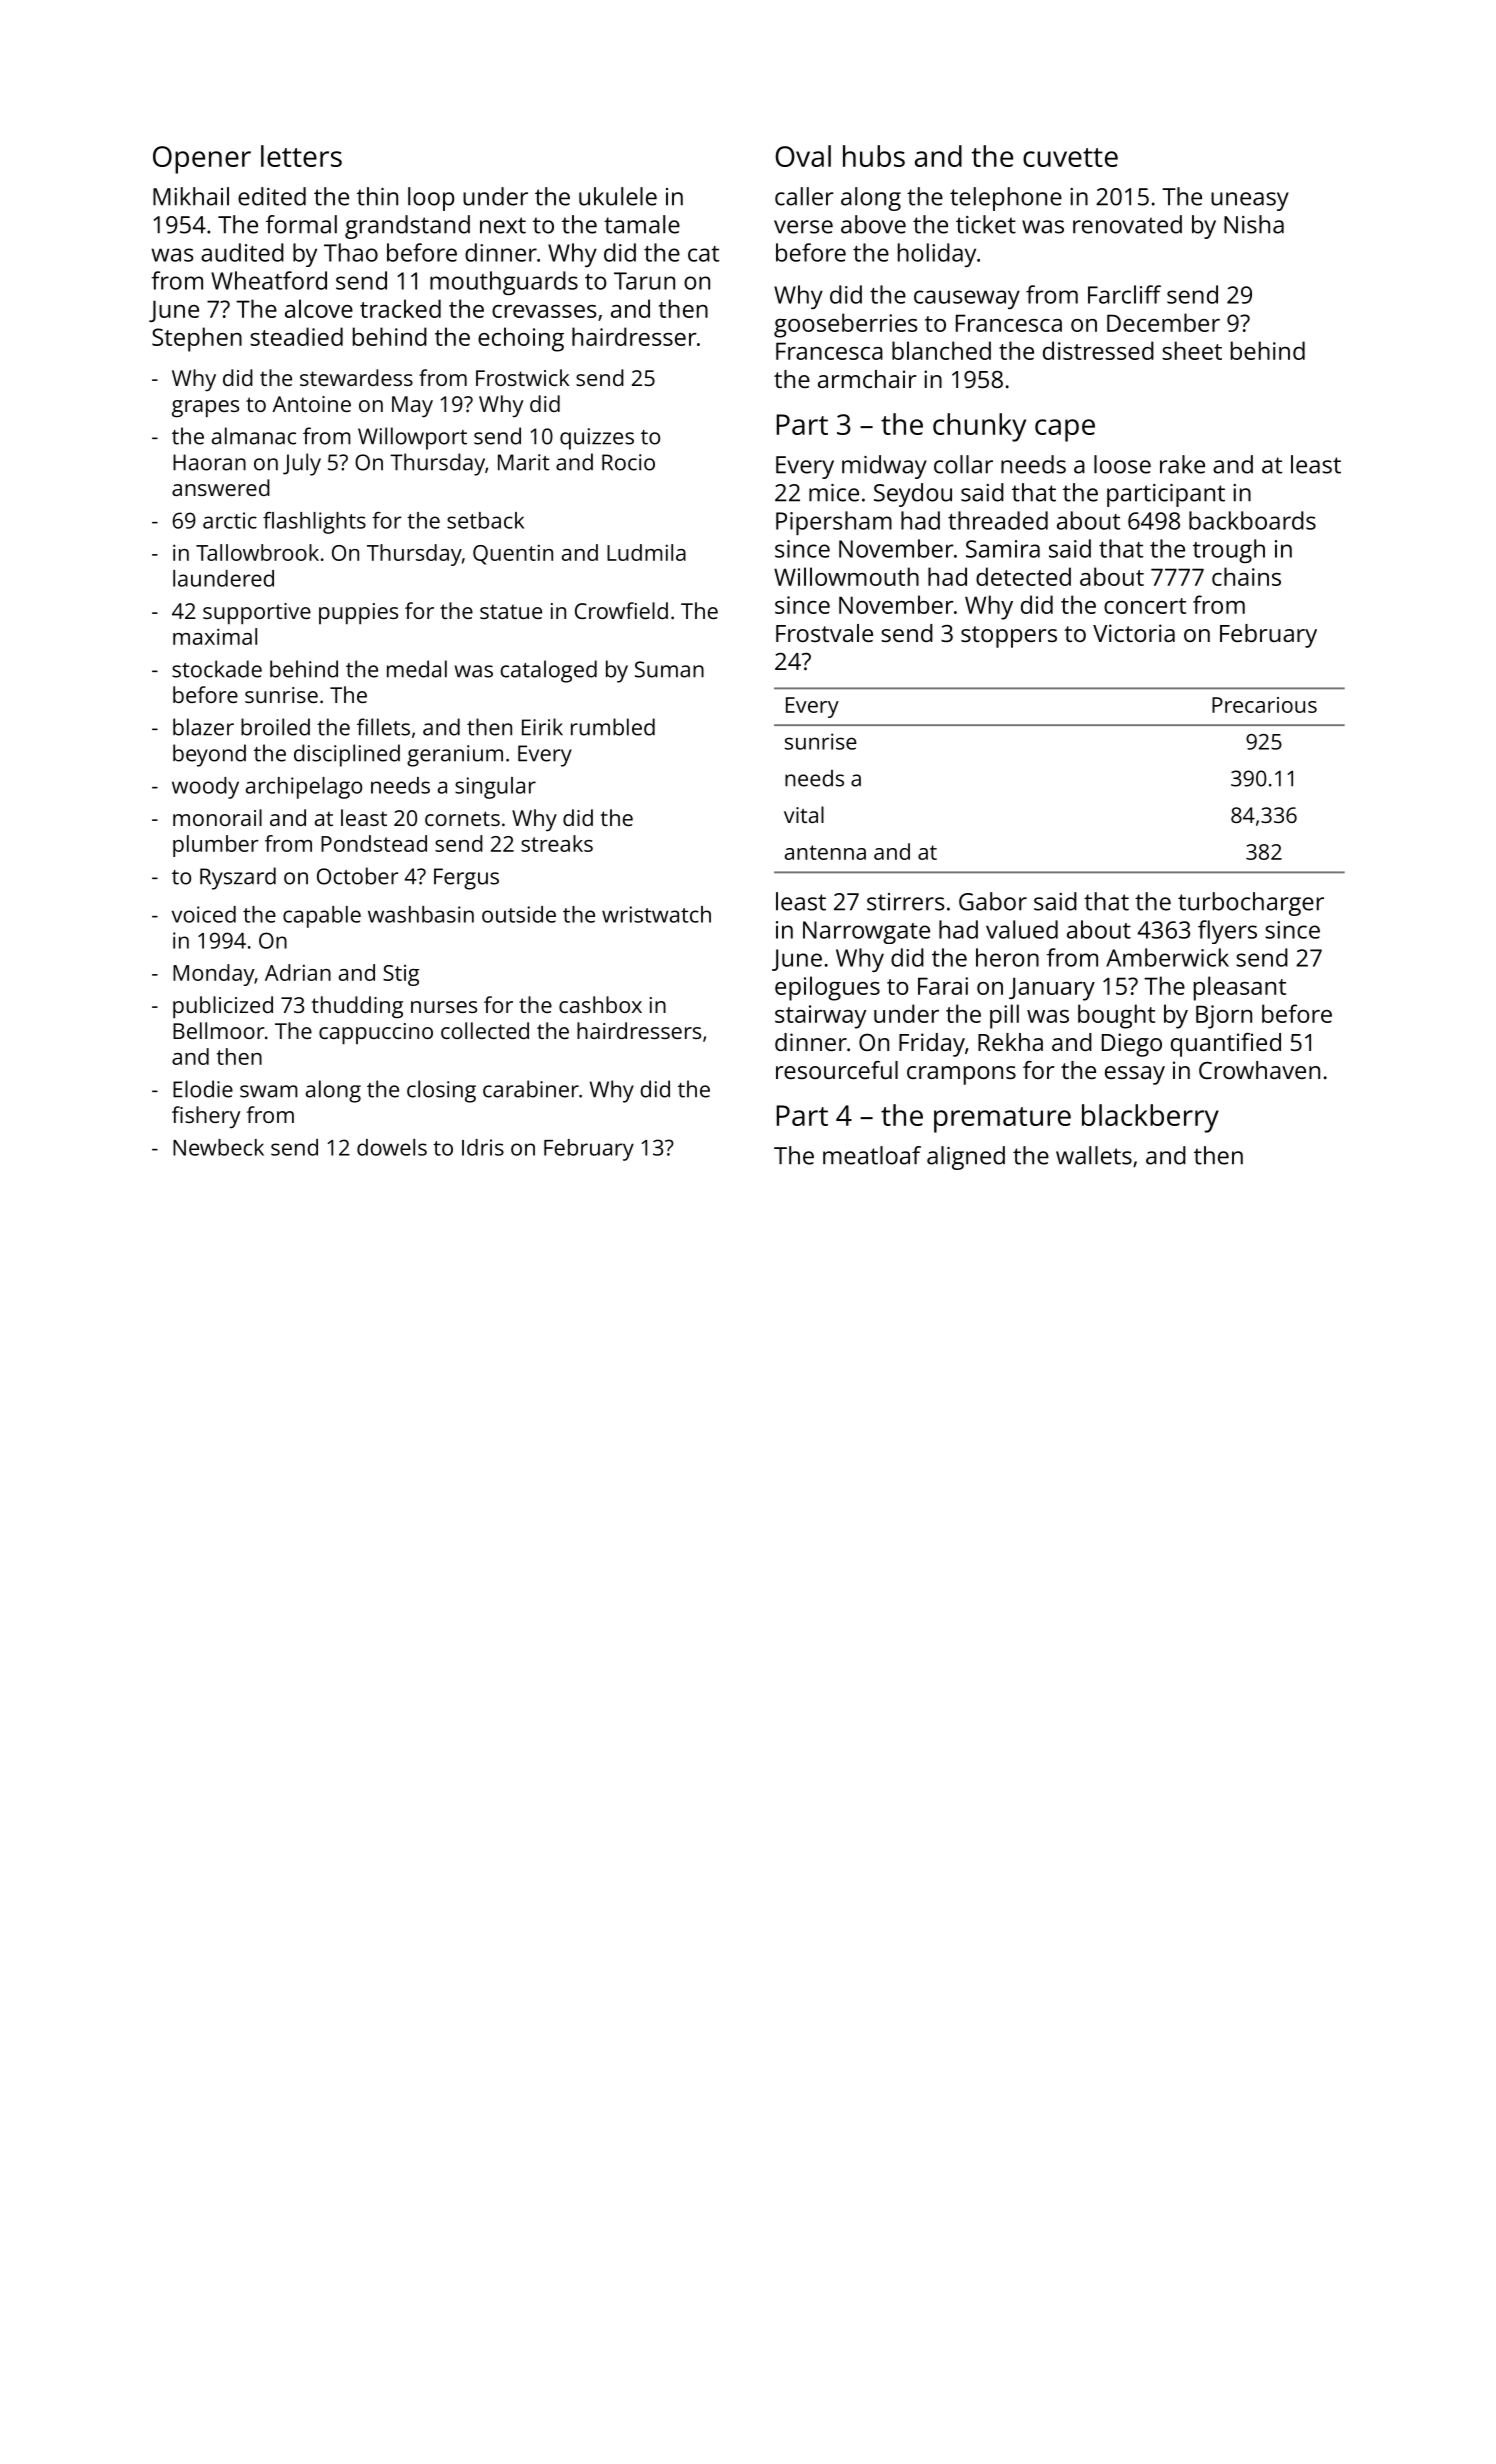 The height and width of the screenshot is (2464, 1496). I want to click on vital, so click(804, 814).
